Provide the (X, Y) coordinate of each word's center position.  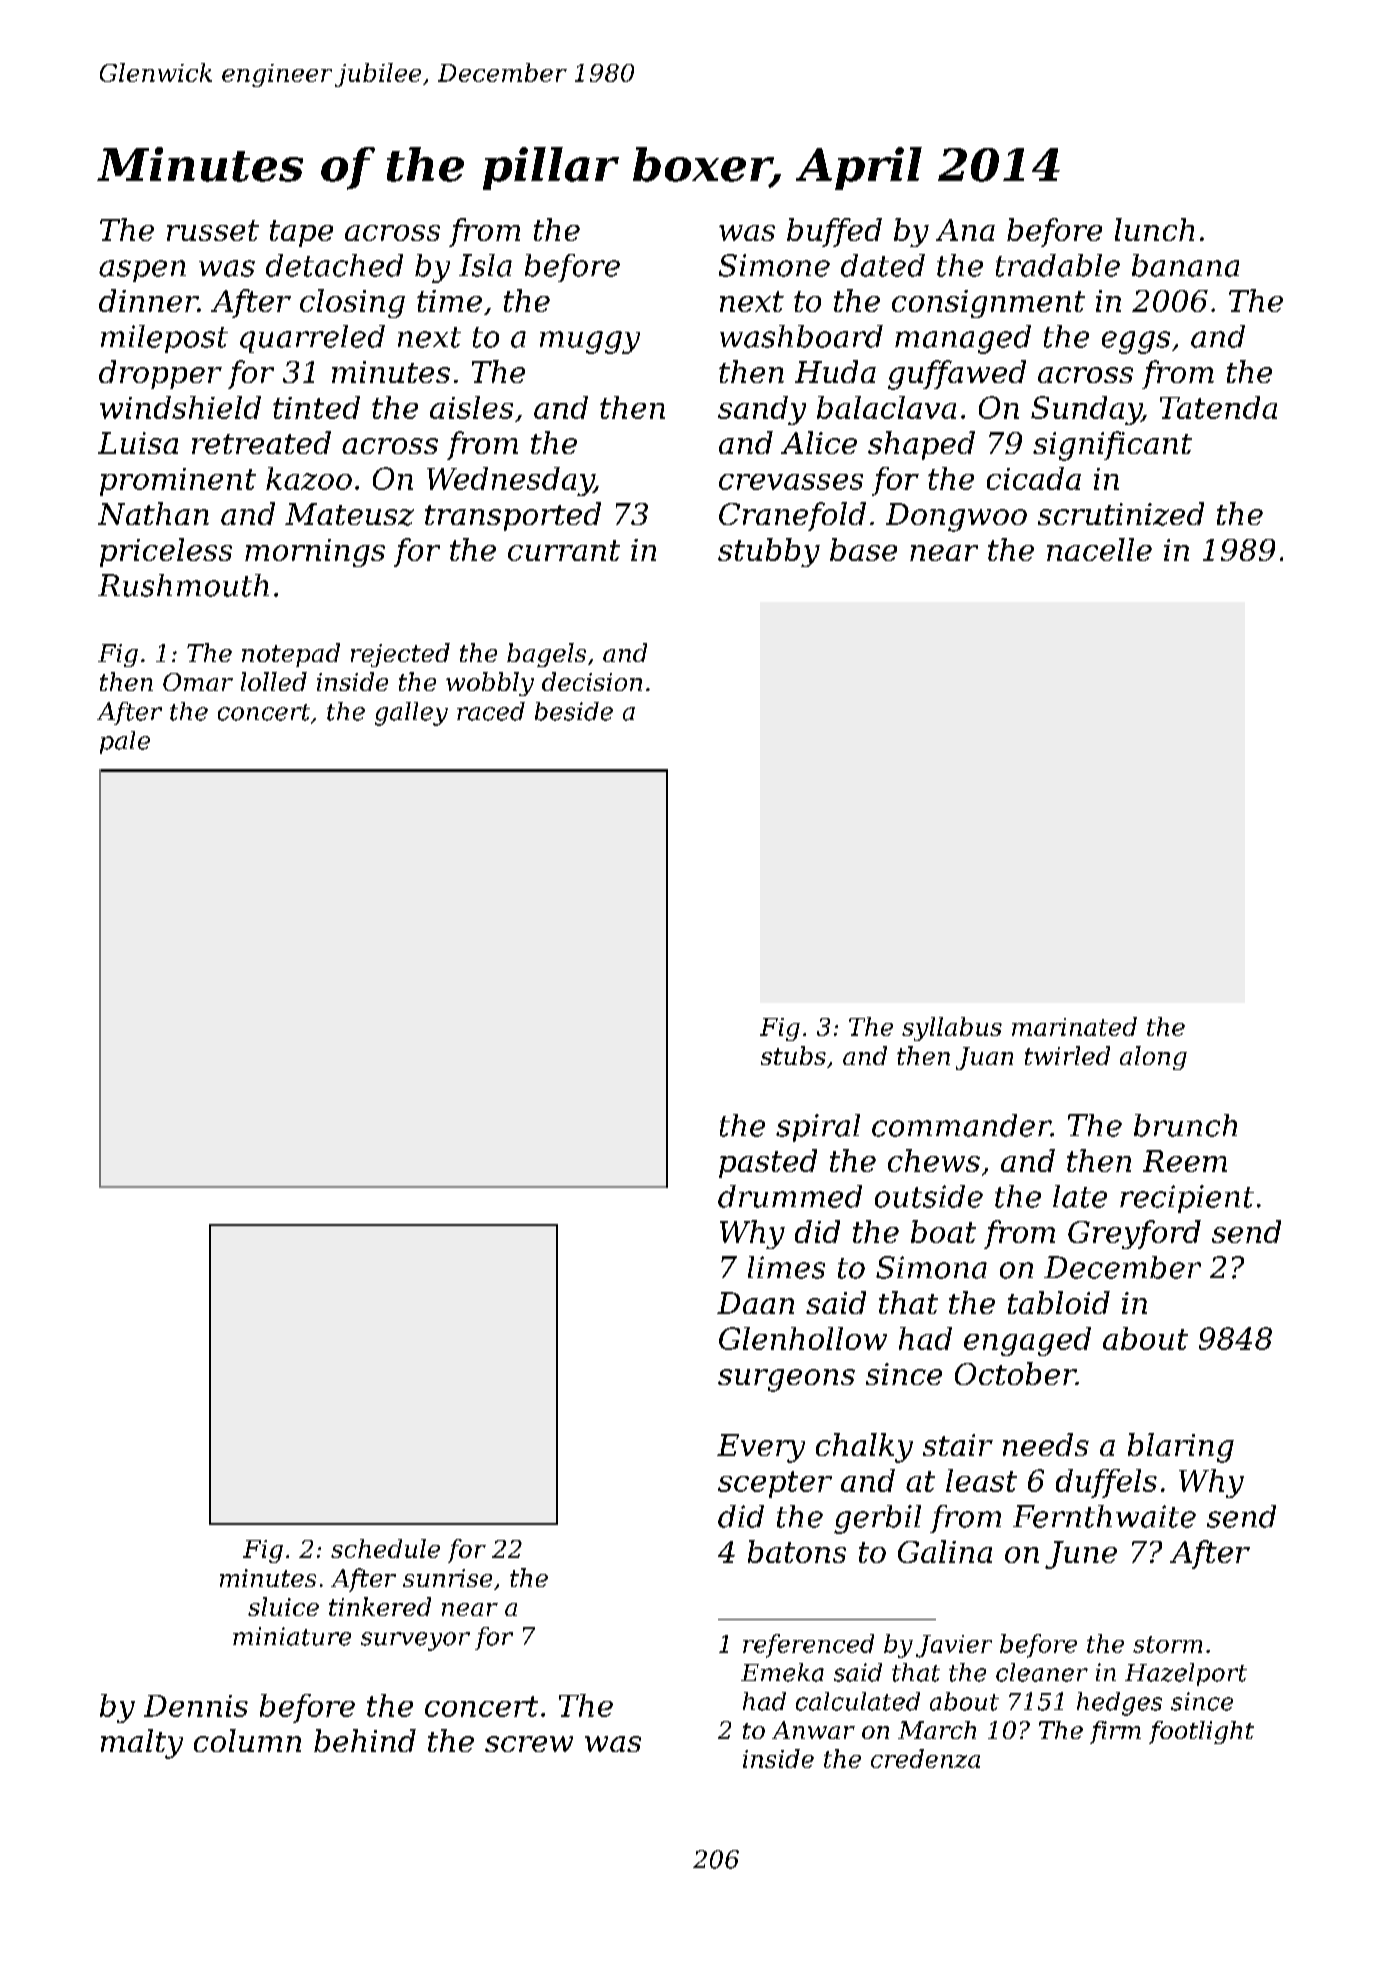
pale (125, 742)
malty (142, 1744)
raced (491, 711)
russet (213, 230)
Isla (485, 265)
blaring (1181, 1448)
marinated (1074, 1026)
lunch (1154, 229)
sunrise (447, 1578)
